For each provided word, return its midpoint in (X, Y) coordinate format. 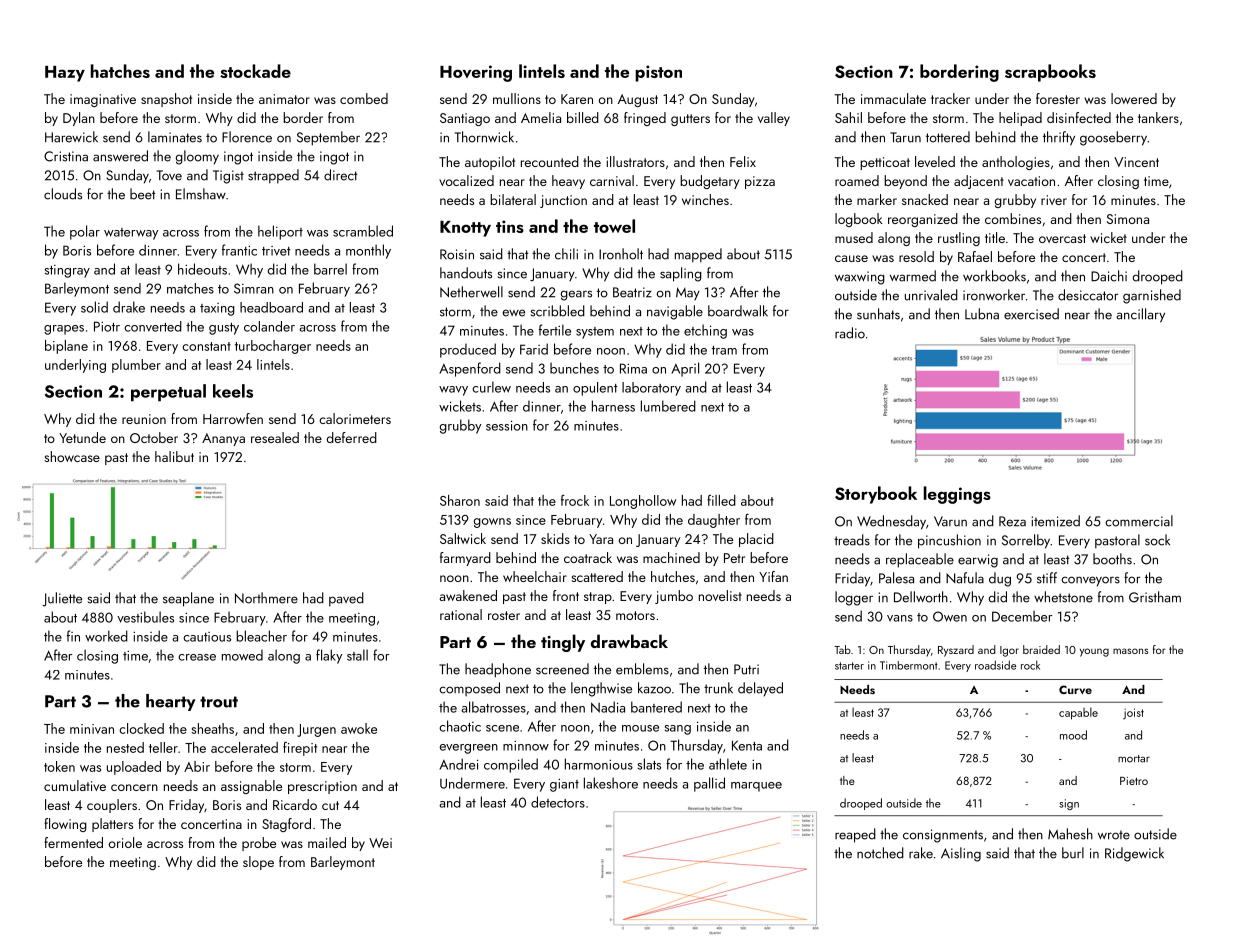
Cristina (66, 156)
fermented (73, 842)
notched (880, 853)
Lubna (982, 314)
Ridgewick (1134, 854)
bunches (574, 368)
